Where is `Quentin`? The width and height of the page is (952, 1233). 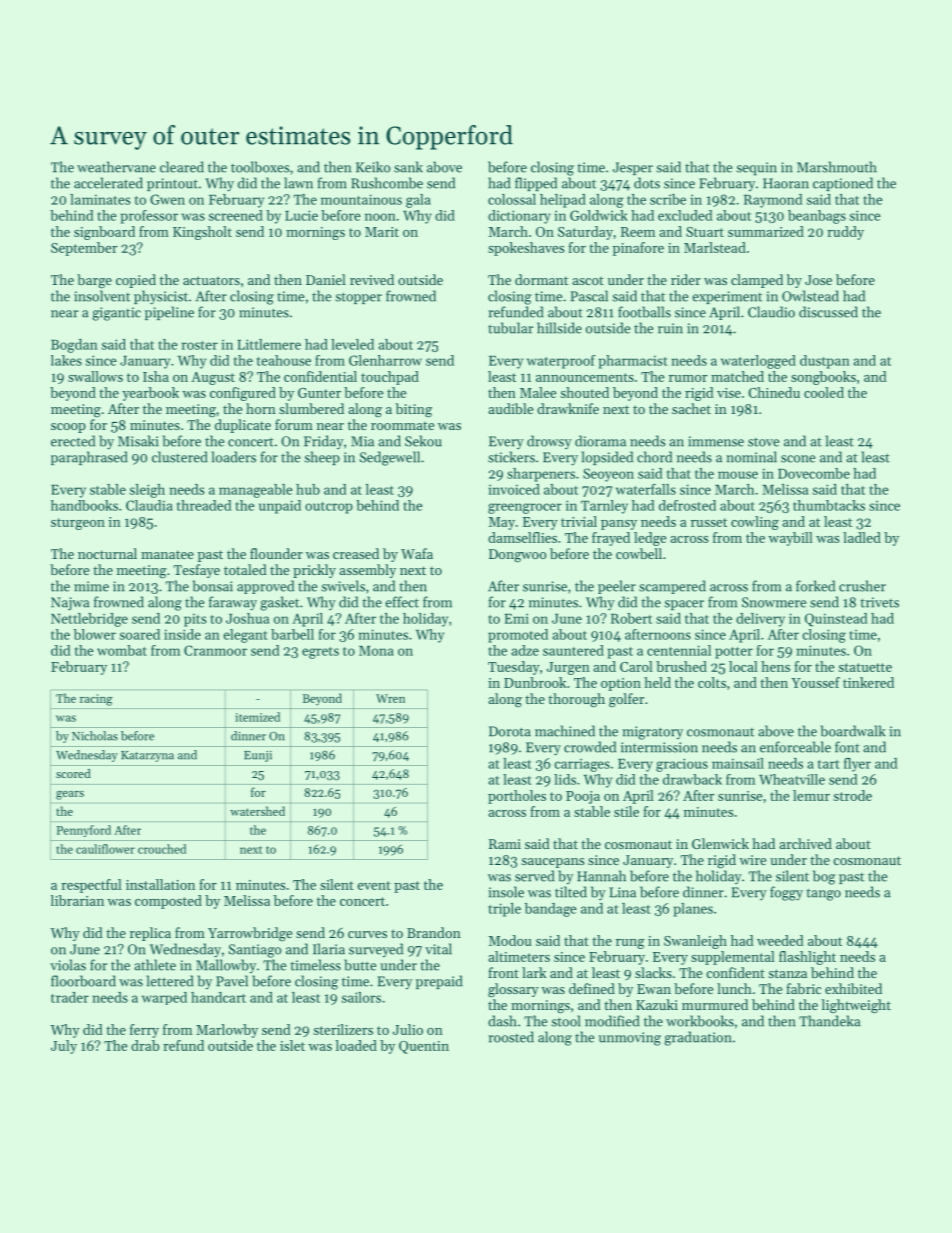 Quentin is located at coordinates (424, 1047).
